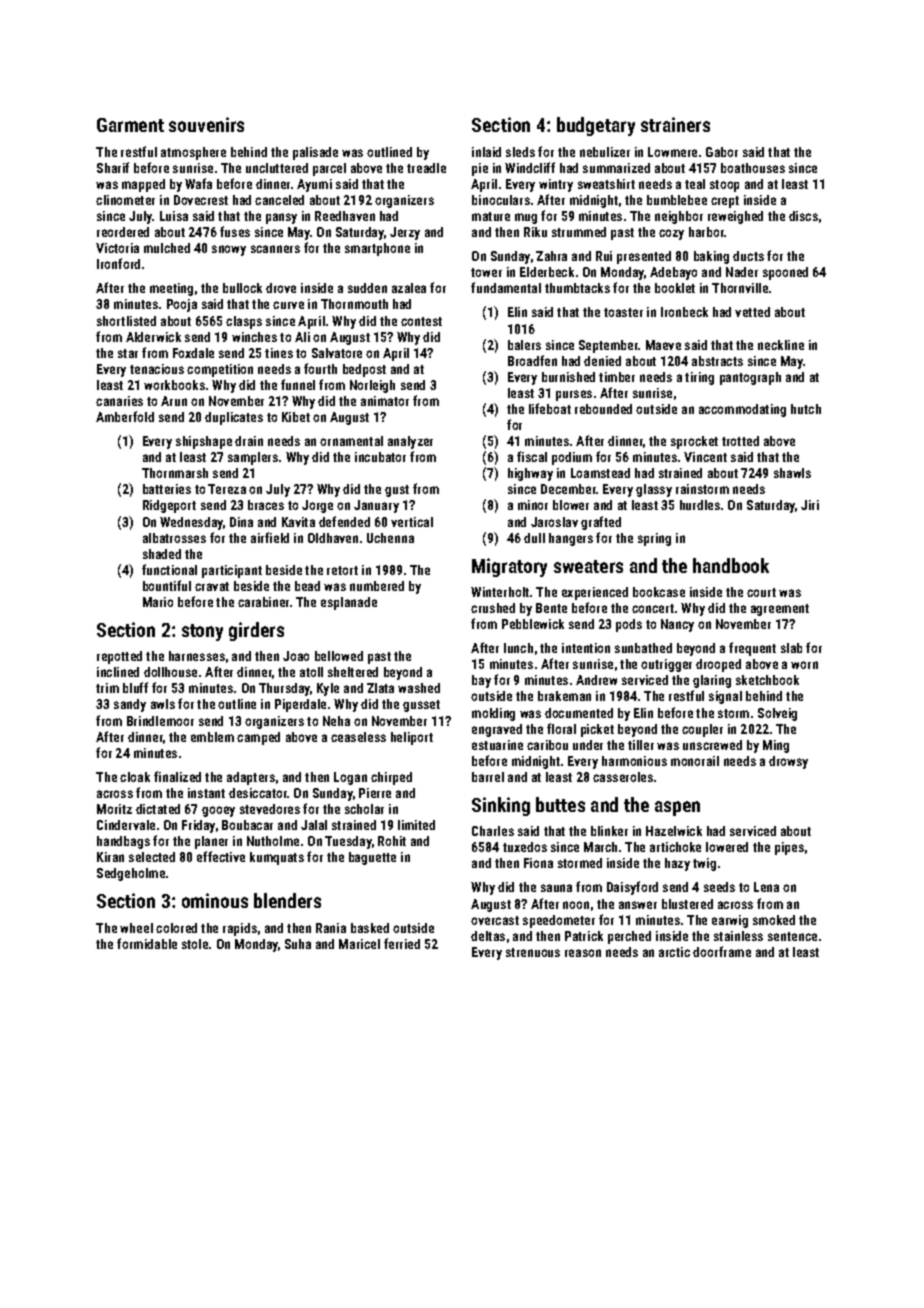 The image size is (924, 1308). Describe the element at coordinates (215, 900) in the page. I see `ominous` at that location.
